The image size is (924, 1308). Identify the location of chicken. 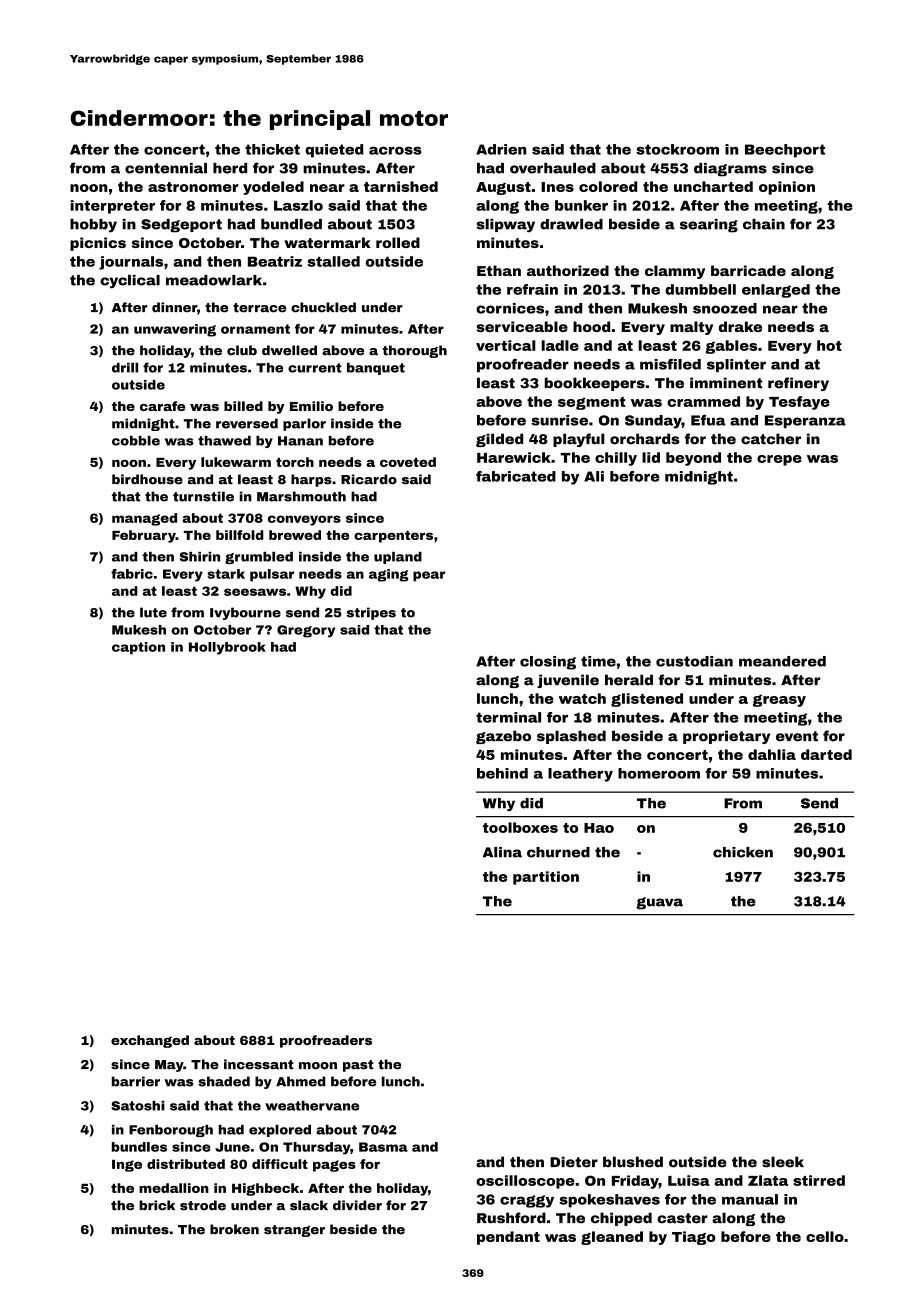
(743, 852).
